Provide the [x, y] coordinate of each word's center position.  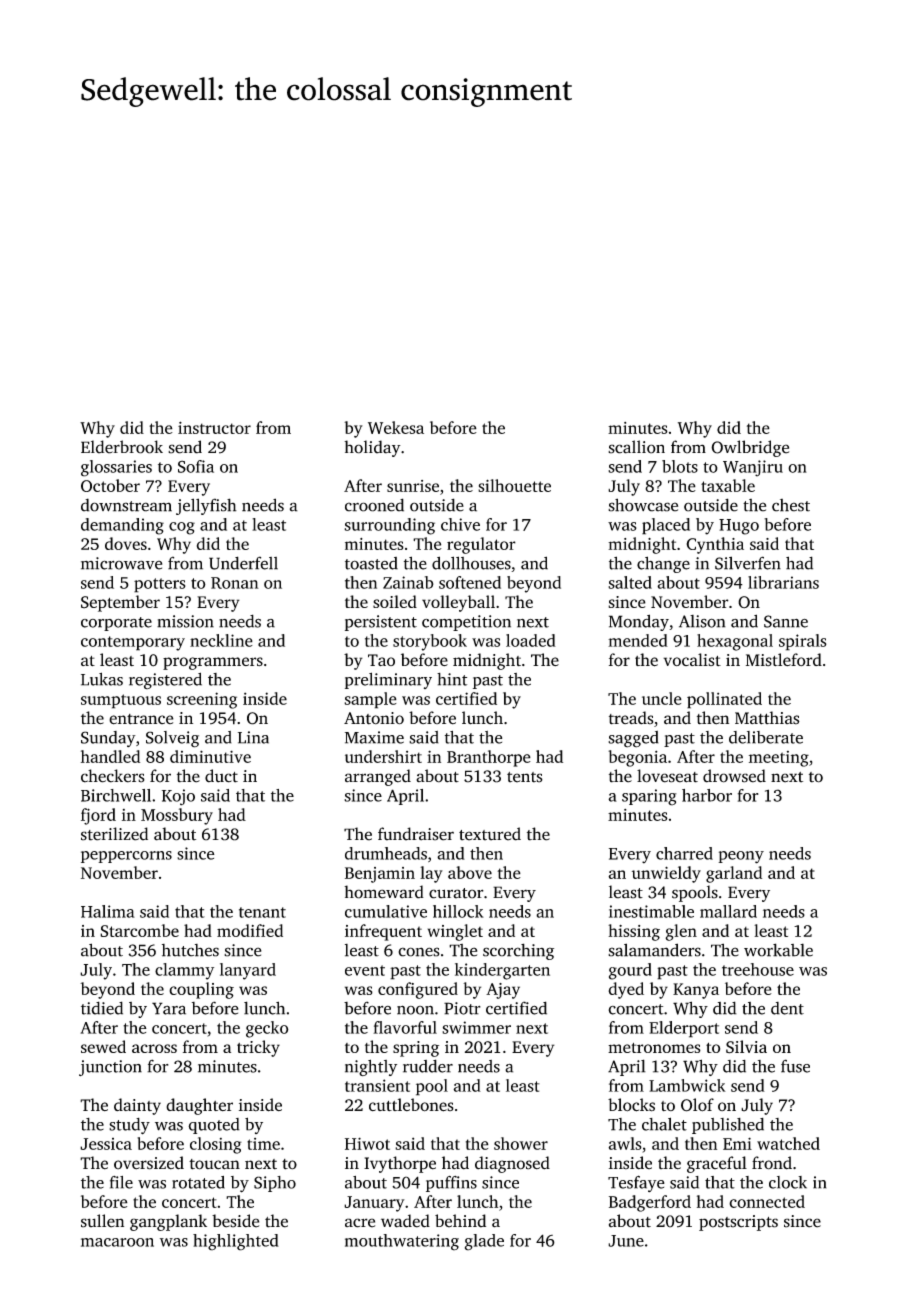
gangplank [168, 1222]
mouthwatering [402, 1242]
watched [788, 1143]
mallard [728, 911]
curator [456, 893]
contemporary [133, 643]
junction [110, 1068]
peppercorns [126, 857]
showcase [643, 505]
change [663, 564]
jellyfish [206, 506]
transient [377, 1085]
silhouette [514, 485]
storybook [430, 642]
